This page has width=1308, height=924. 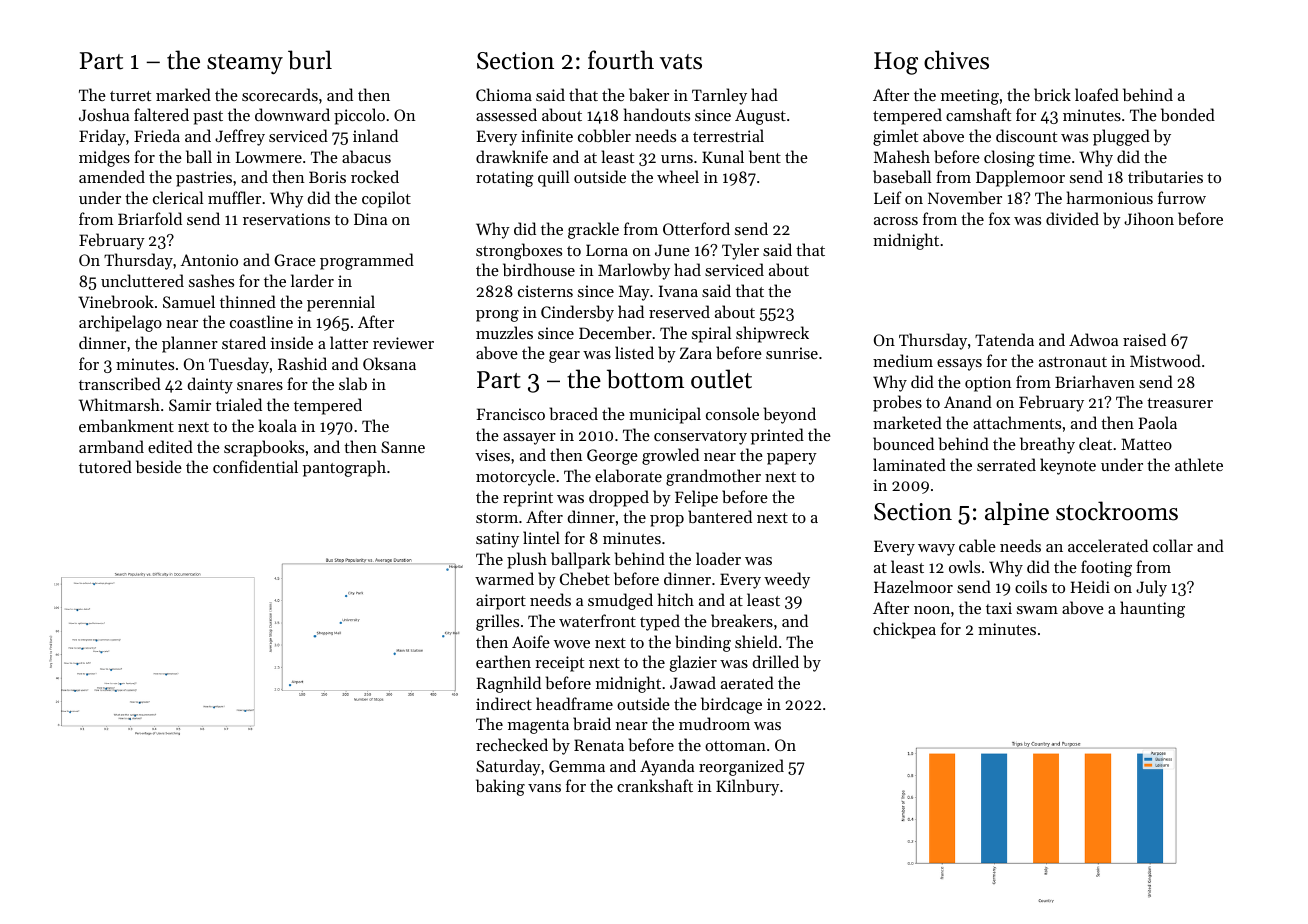 I want to click on gear, so click(x=564, y=357).
